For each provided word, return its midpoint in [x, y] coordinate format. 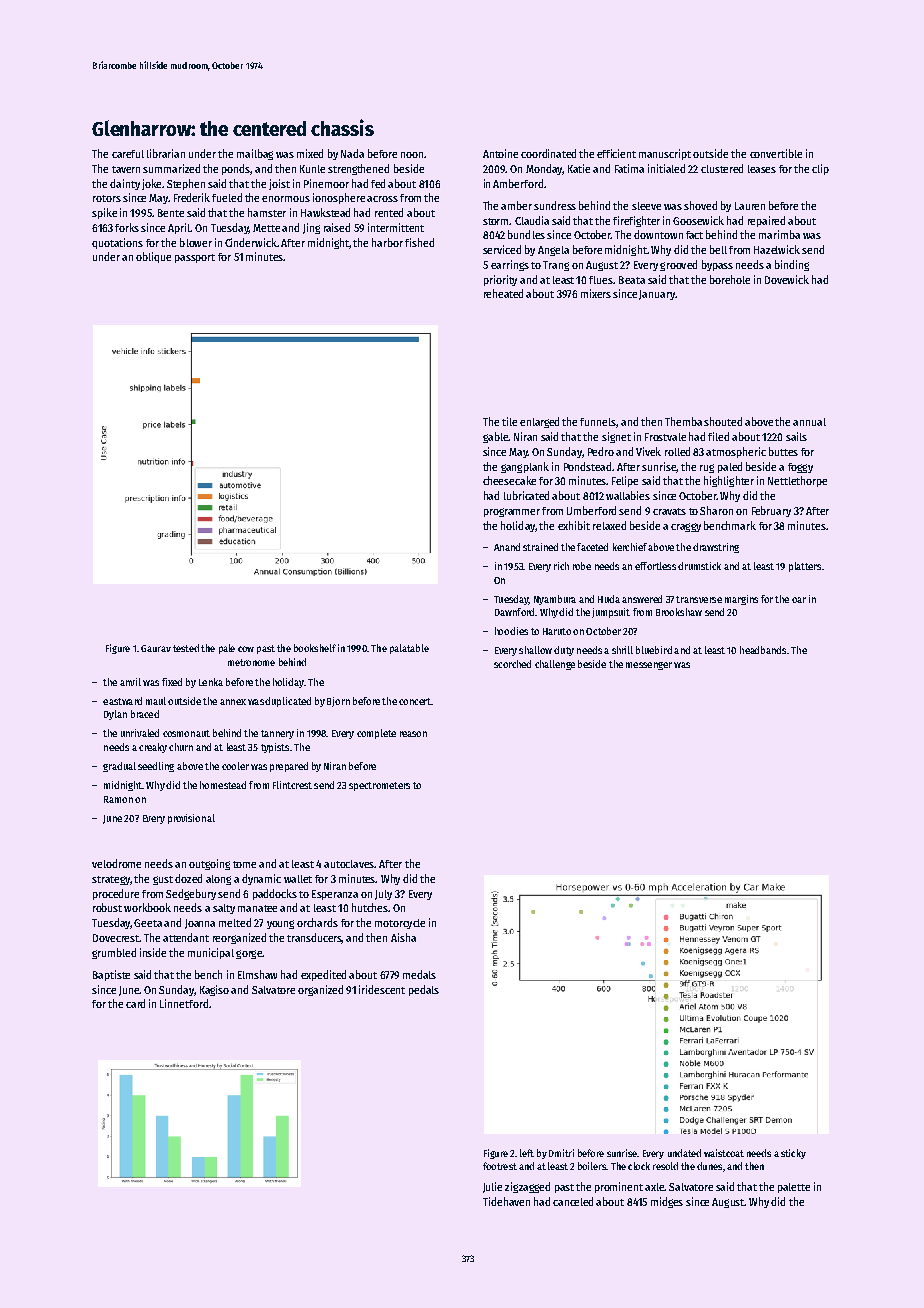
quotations [117, 243]
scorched [512, 664]
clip [820, 169]
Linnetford [184, 1003]
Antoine [500, 153]
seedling [156, 767]
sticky [793, 1154]
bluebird [654, 650]
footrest [500, 1166]
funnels [598, 422]
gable [495, 437]
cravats [669, 511]
